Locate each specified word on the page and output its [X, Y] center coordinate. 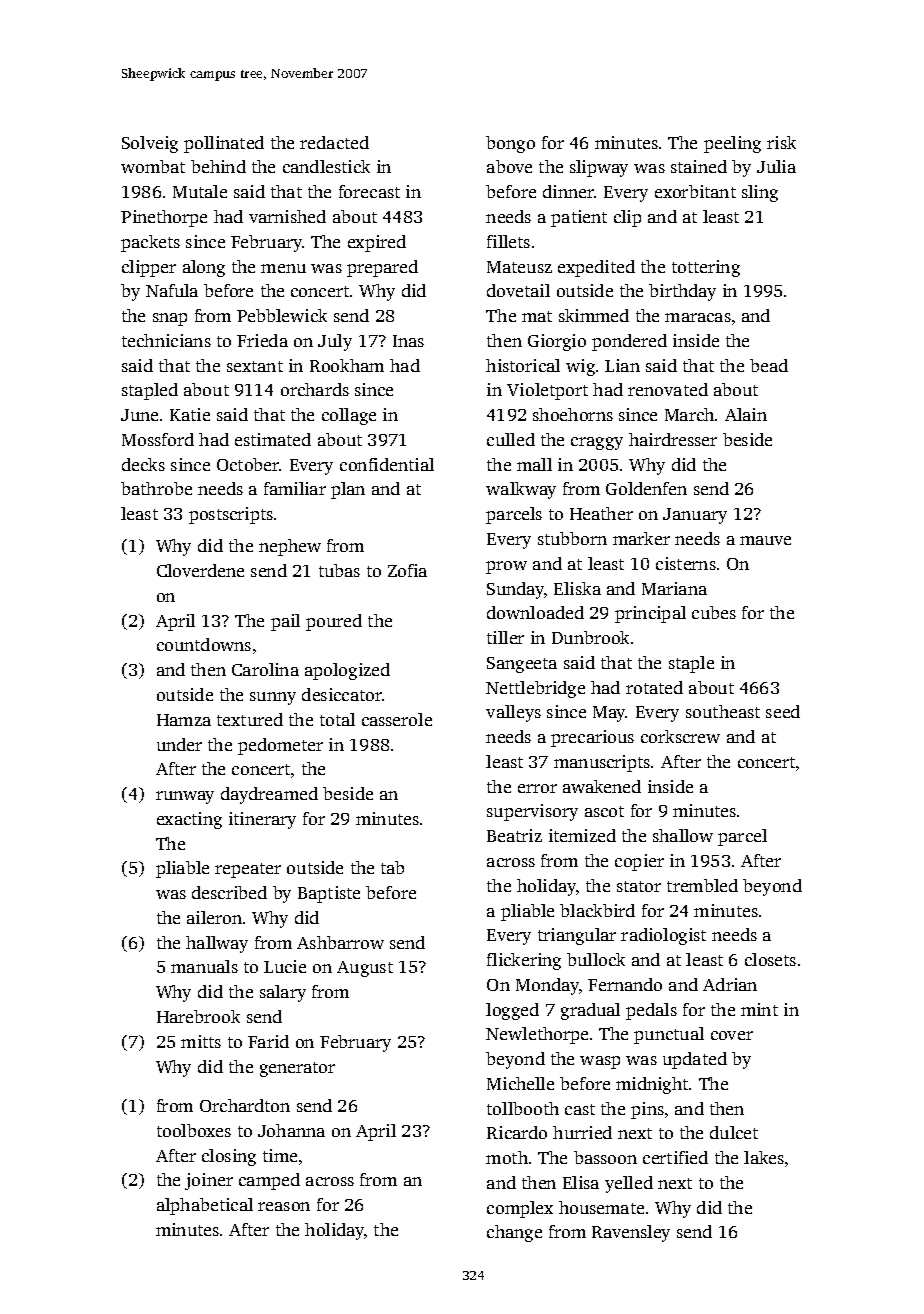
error [537, 788]
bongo [510, 144]
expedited [596, 268]
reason [284, 1206]
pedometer [280, 746]
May [609, 714]
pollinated [224, 144]
